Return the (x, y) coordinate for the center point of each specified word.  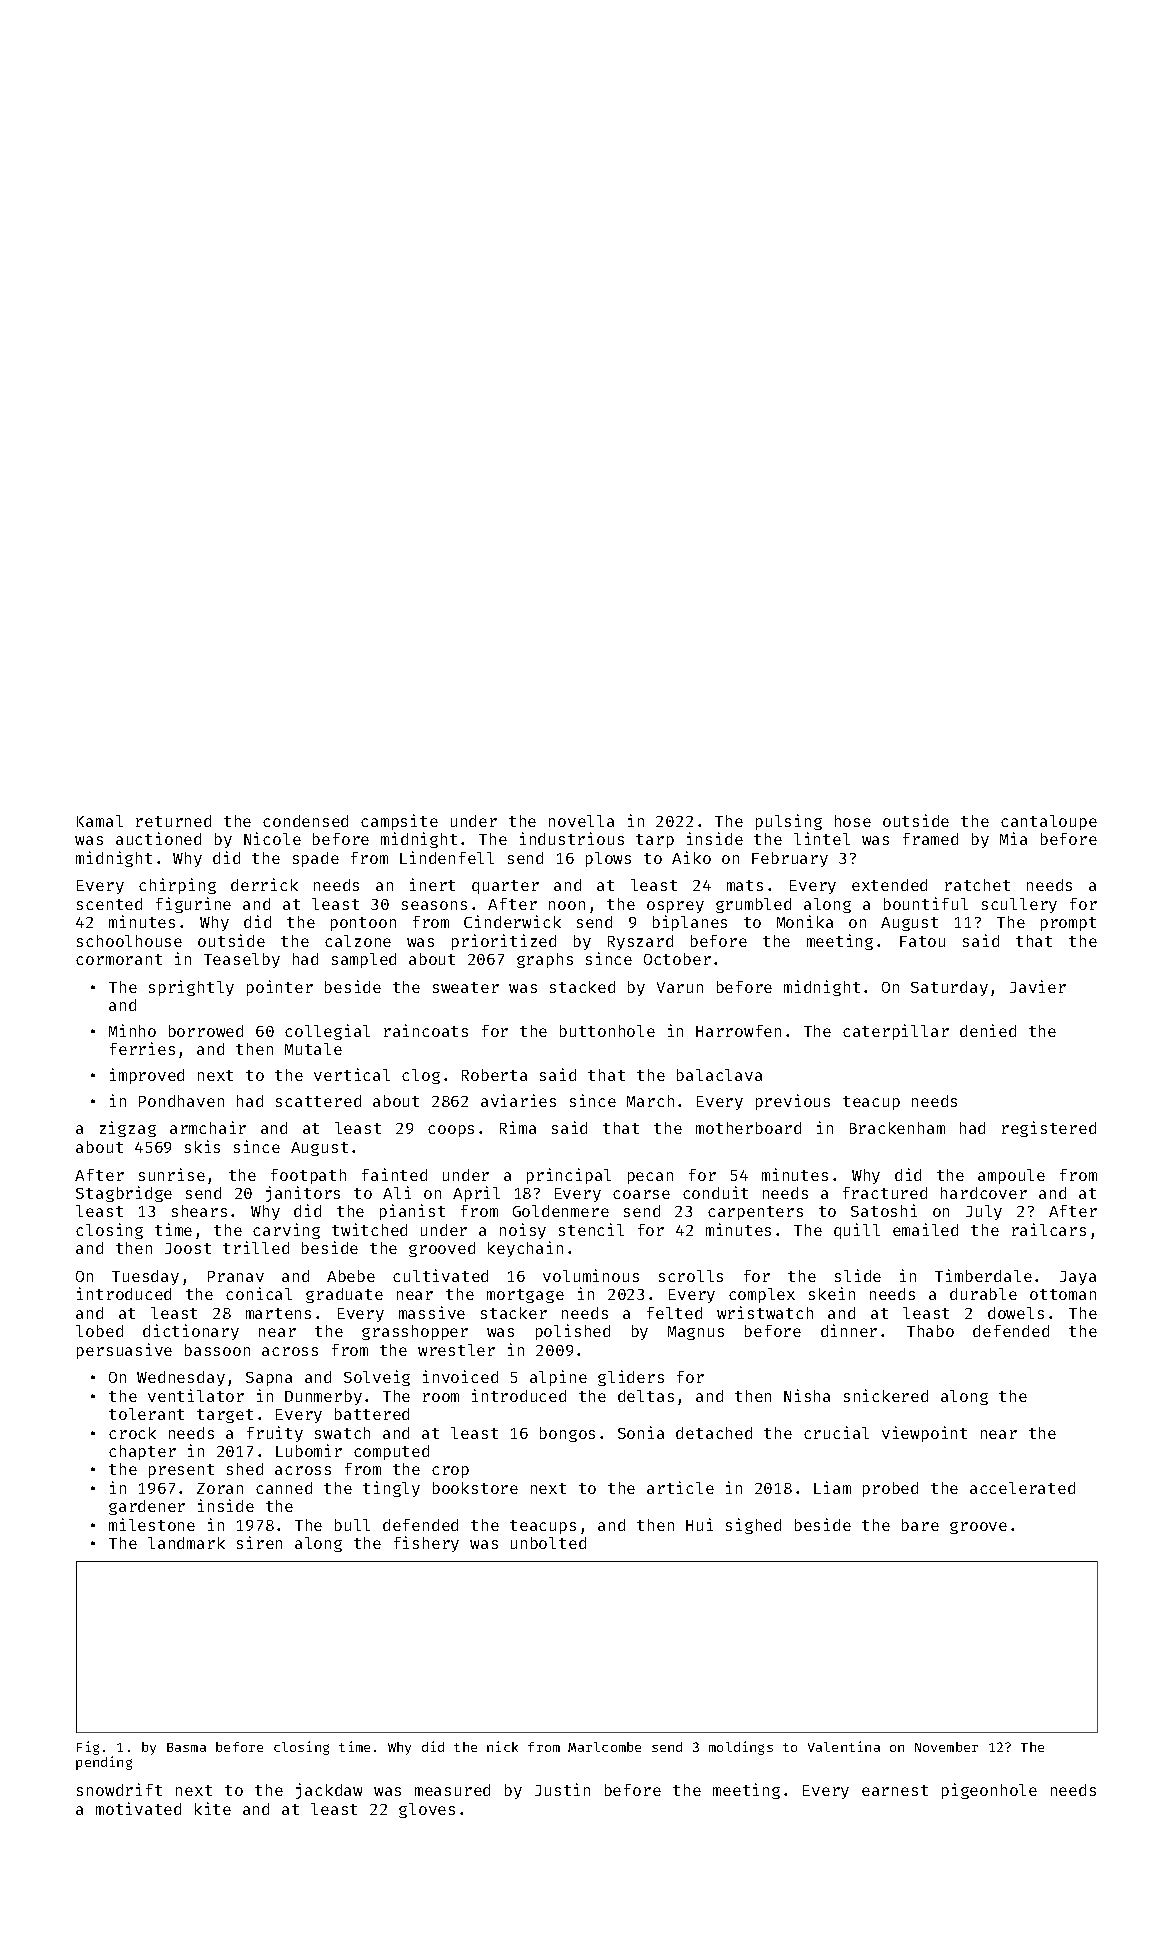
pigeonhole (989, 1791)
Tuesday (145, 1277)
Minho (132, 1030)
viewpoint (924, 1434)
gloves (427, 1810)
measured (452, 1790)
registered (1049, 1129)
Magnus (696, 1333)
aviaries (518, 1100)
